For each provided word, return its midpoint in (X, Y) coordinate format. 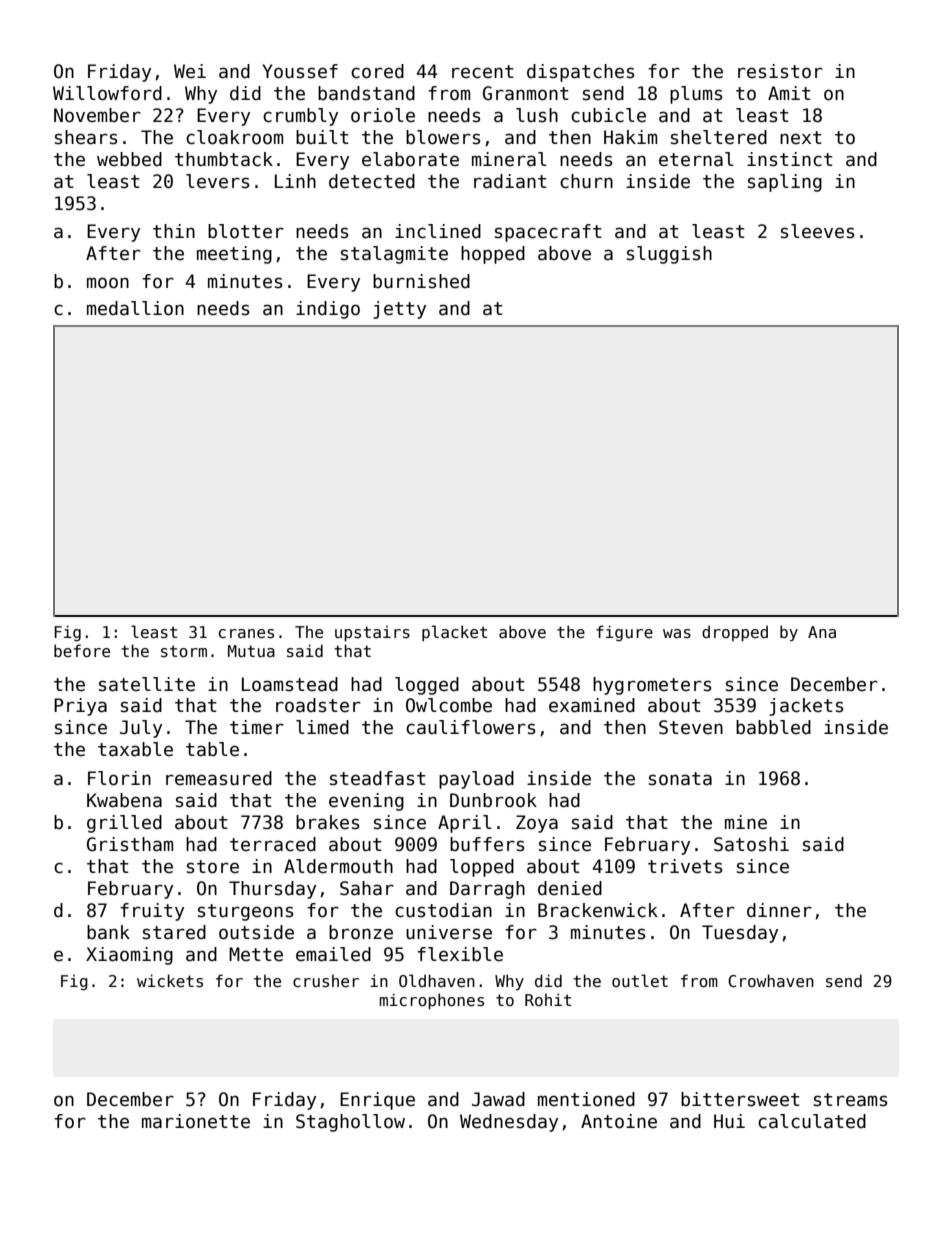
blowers (443, 137)
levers (217, 181)
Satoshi (751, 844)
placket (454, 633)
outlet (640, 980)
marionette (196, 1121)
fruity (152, 912)
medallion (135, 308)
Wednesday (509, 1123)
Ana (822, 632)
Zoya (537, 824)
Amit (789, 93)
